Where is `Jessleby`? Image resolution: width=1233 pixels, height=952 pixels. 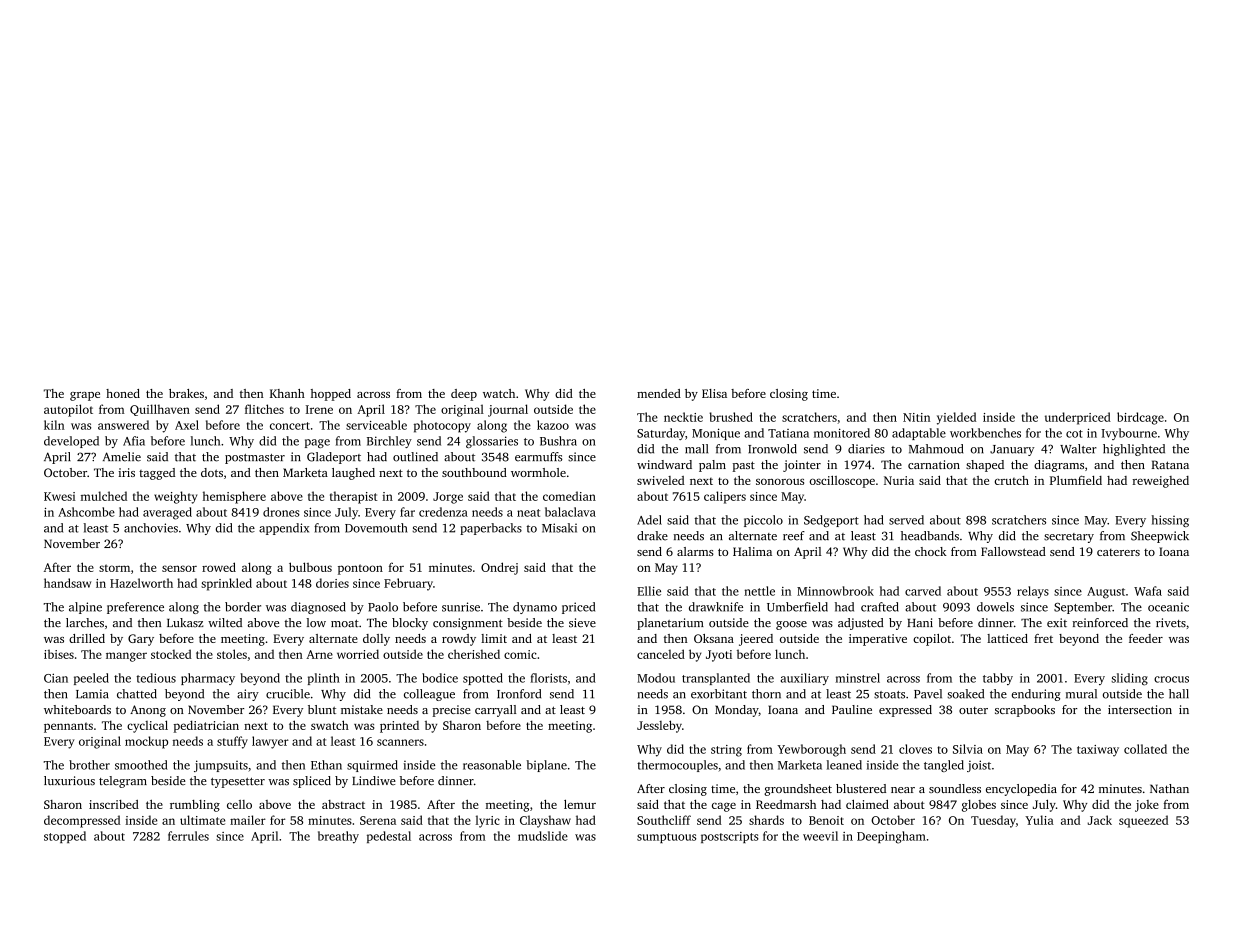 Jessleby is located at coordinates (659, 726).
